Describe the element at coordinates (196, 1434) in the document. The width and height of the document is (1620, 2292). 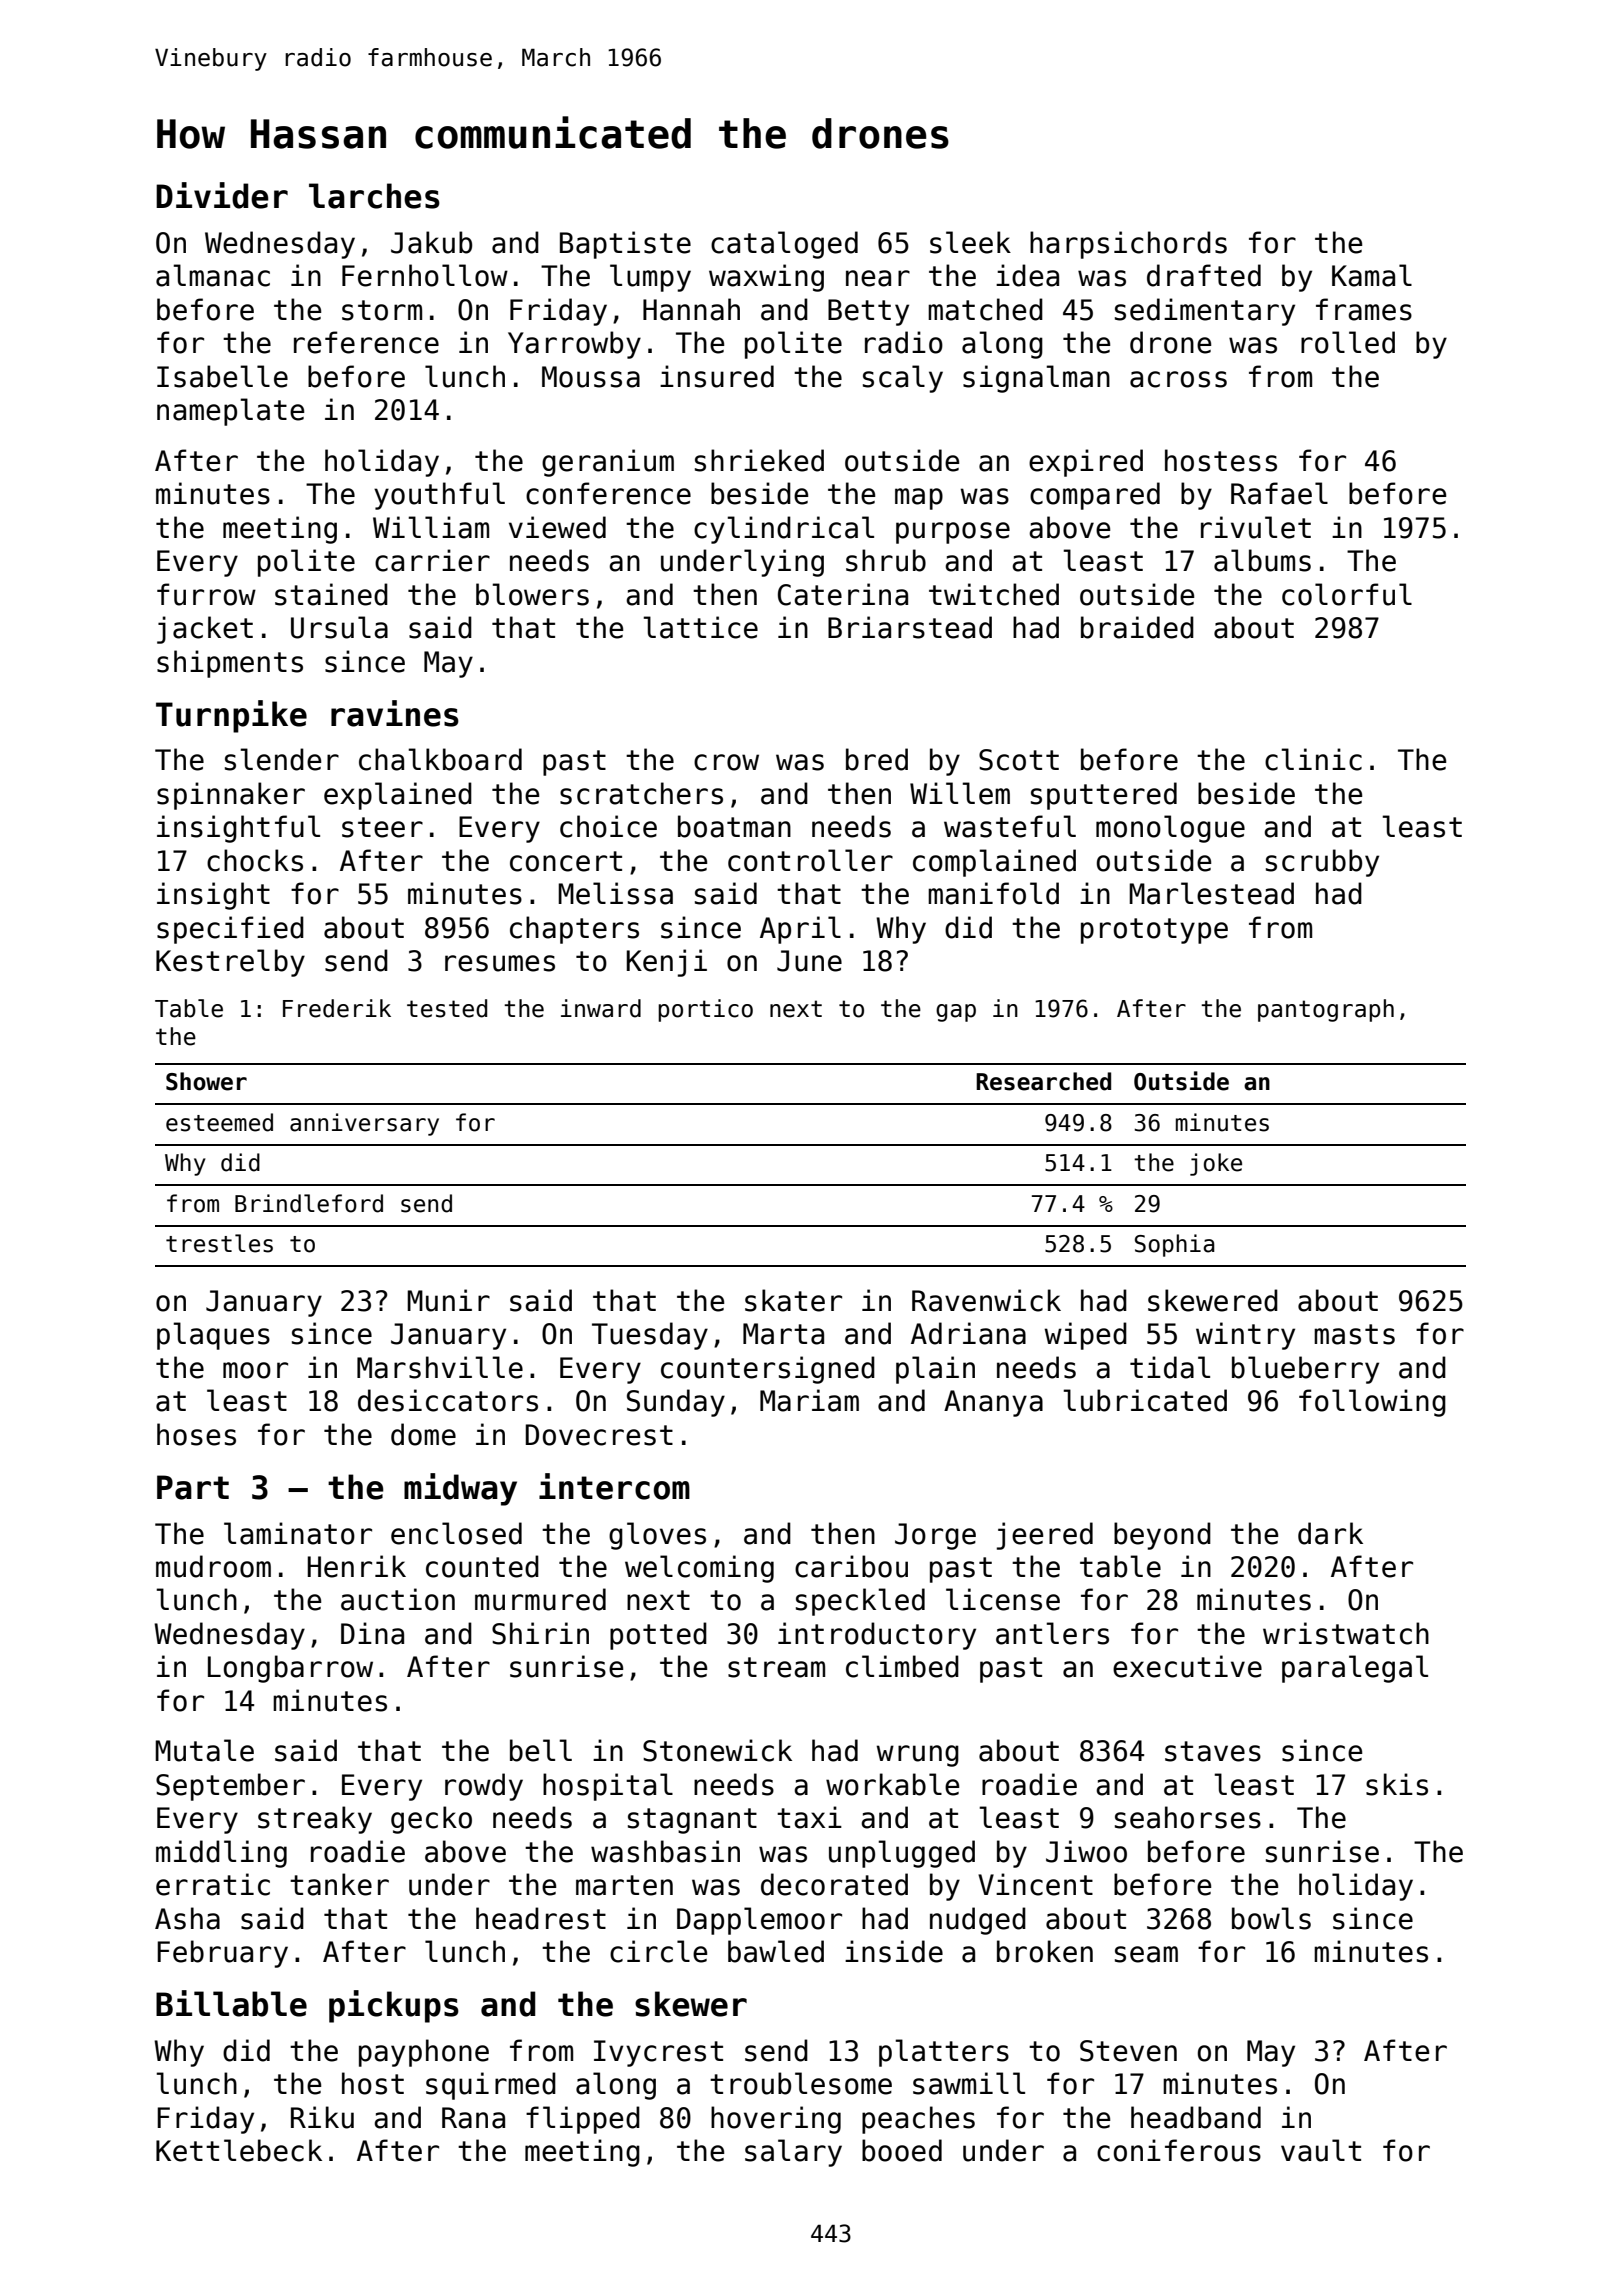
I see `hoses` at that location.
